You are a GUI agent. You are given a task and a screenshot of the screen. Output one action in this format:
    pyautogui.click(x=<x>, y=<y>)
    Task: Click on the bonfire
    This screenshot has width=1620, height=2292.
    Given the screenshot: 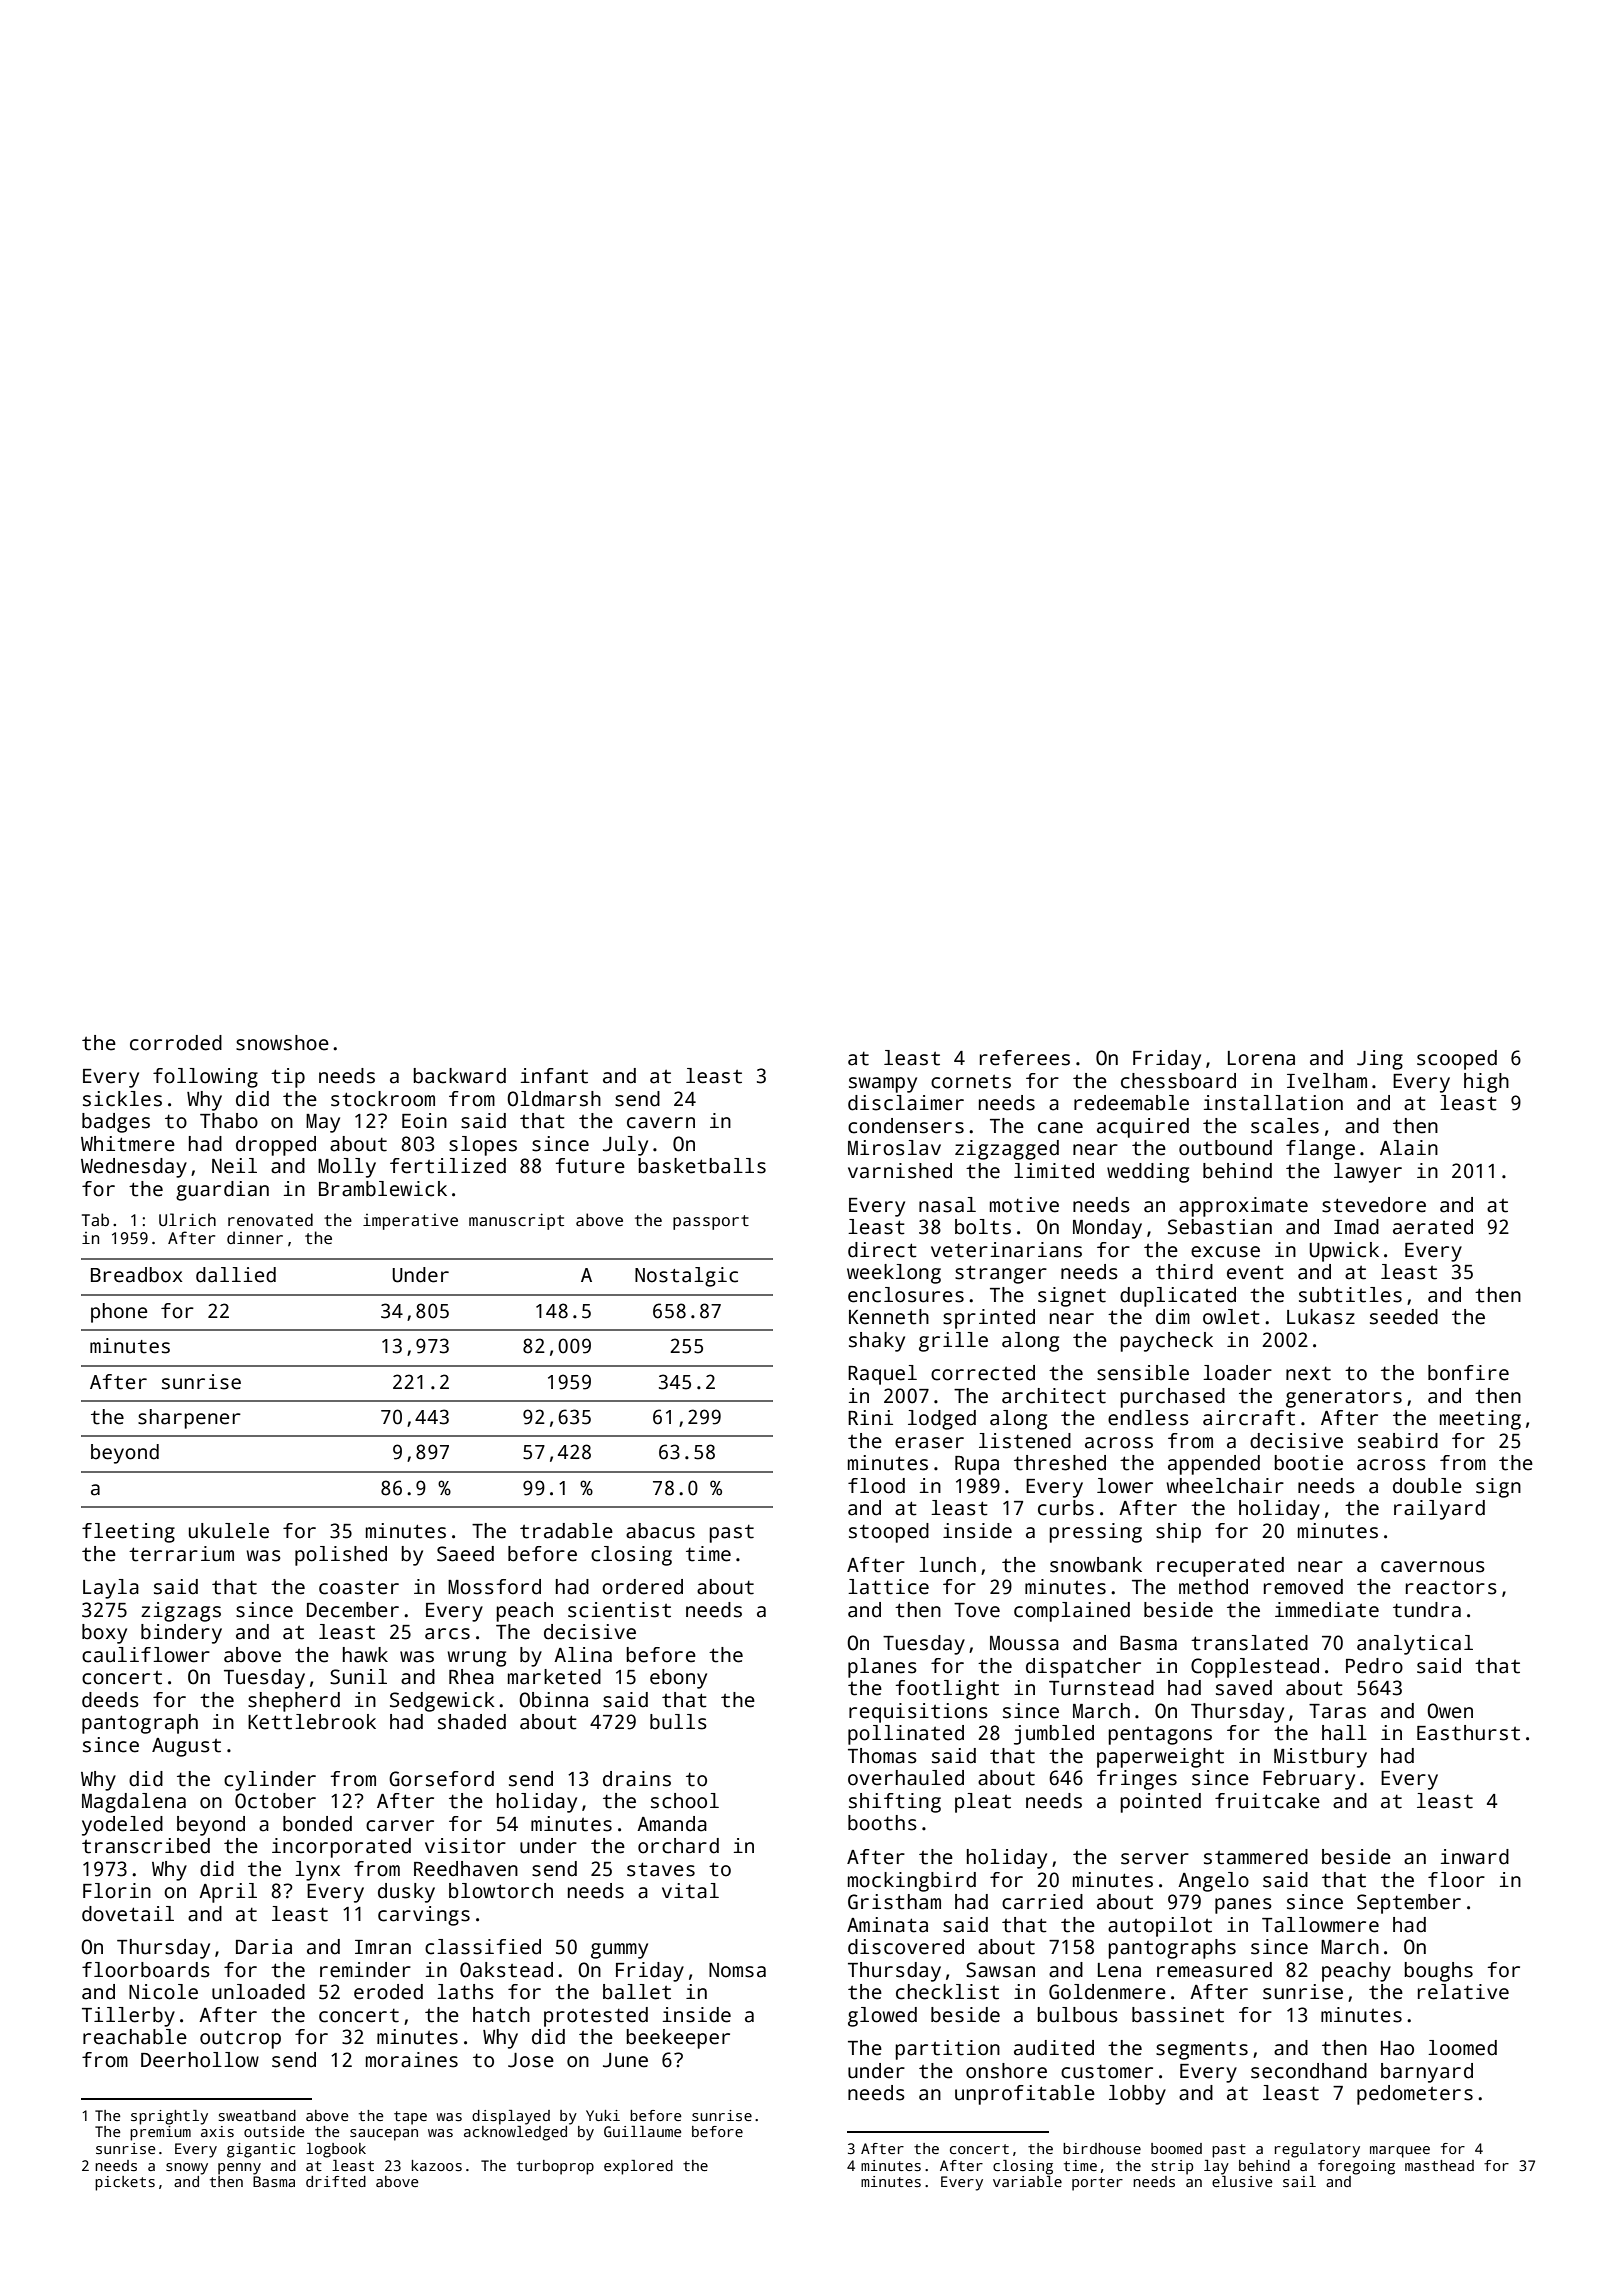 What is the action you would take?
    pyautogui.click(x=1468, y=1373)
